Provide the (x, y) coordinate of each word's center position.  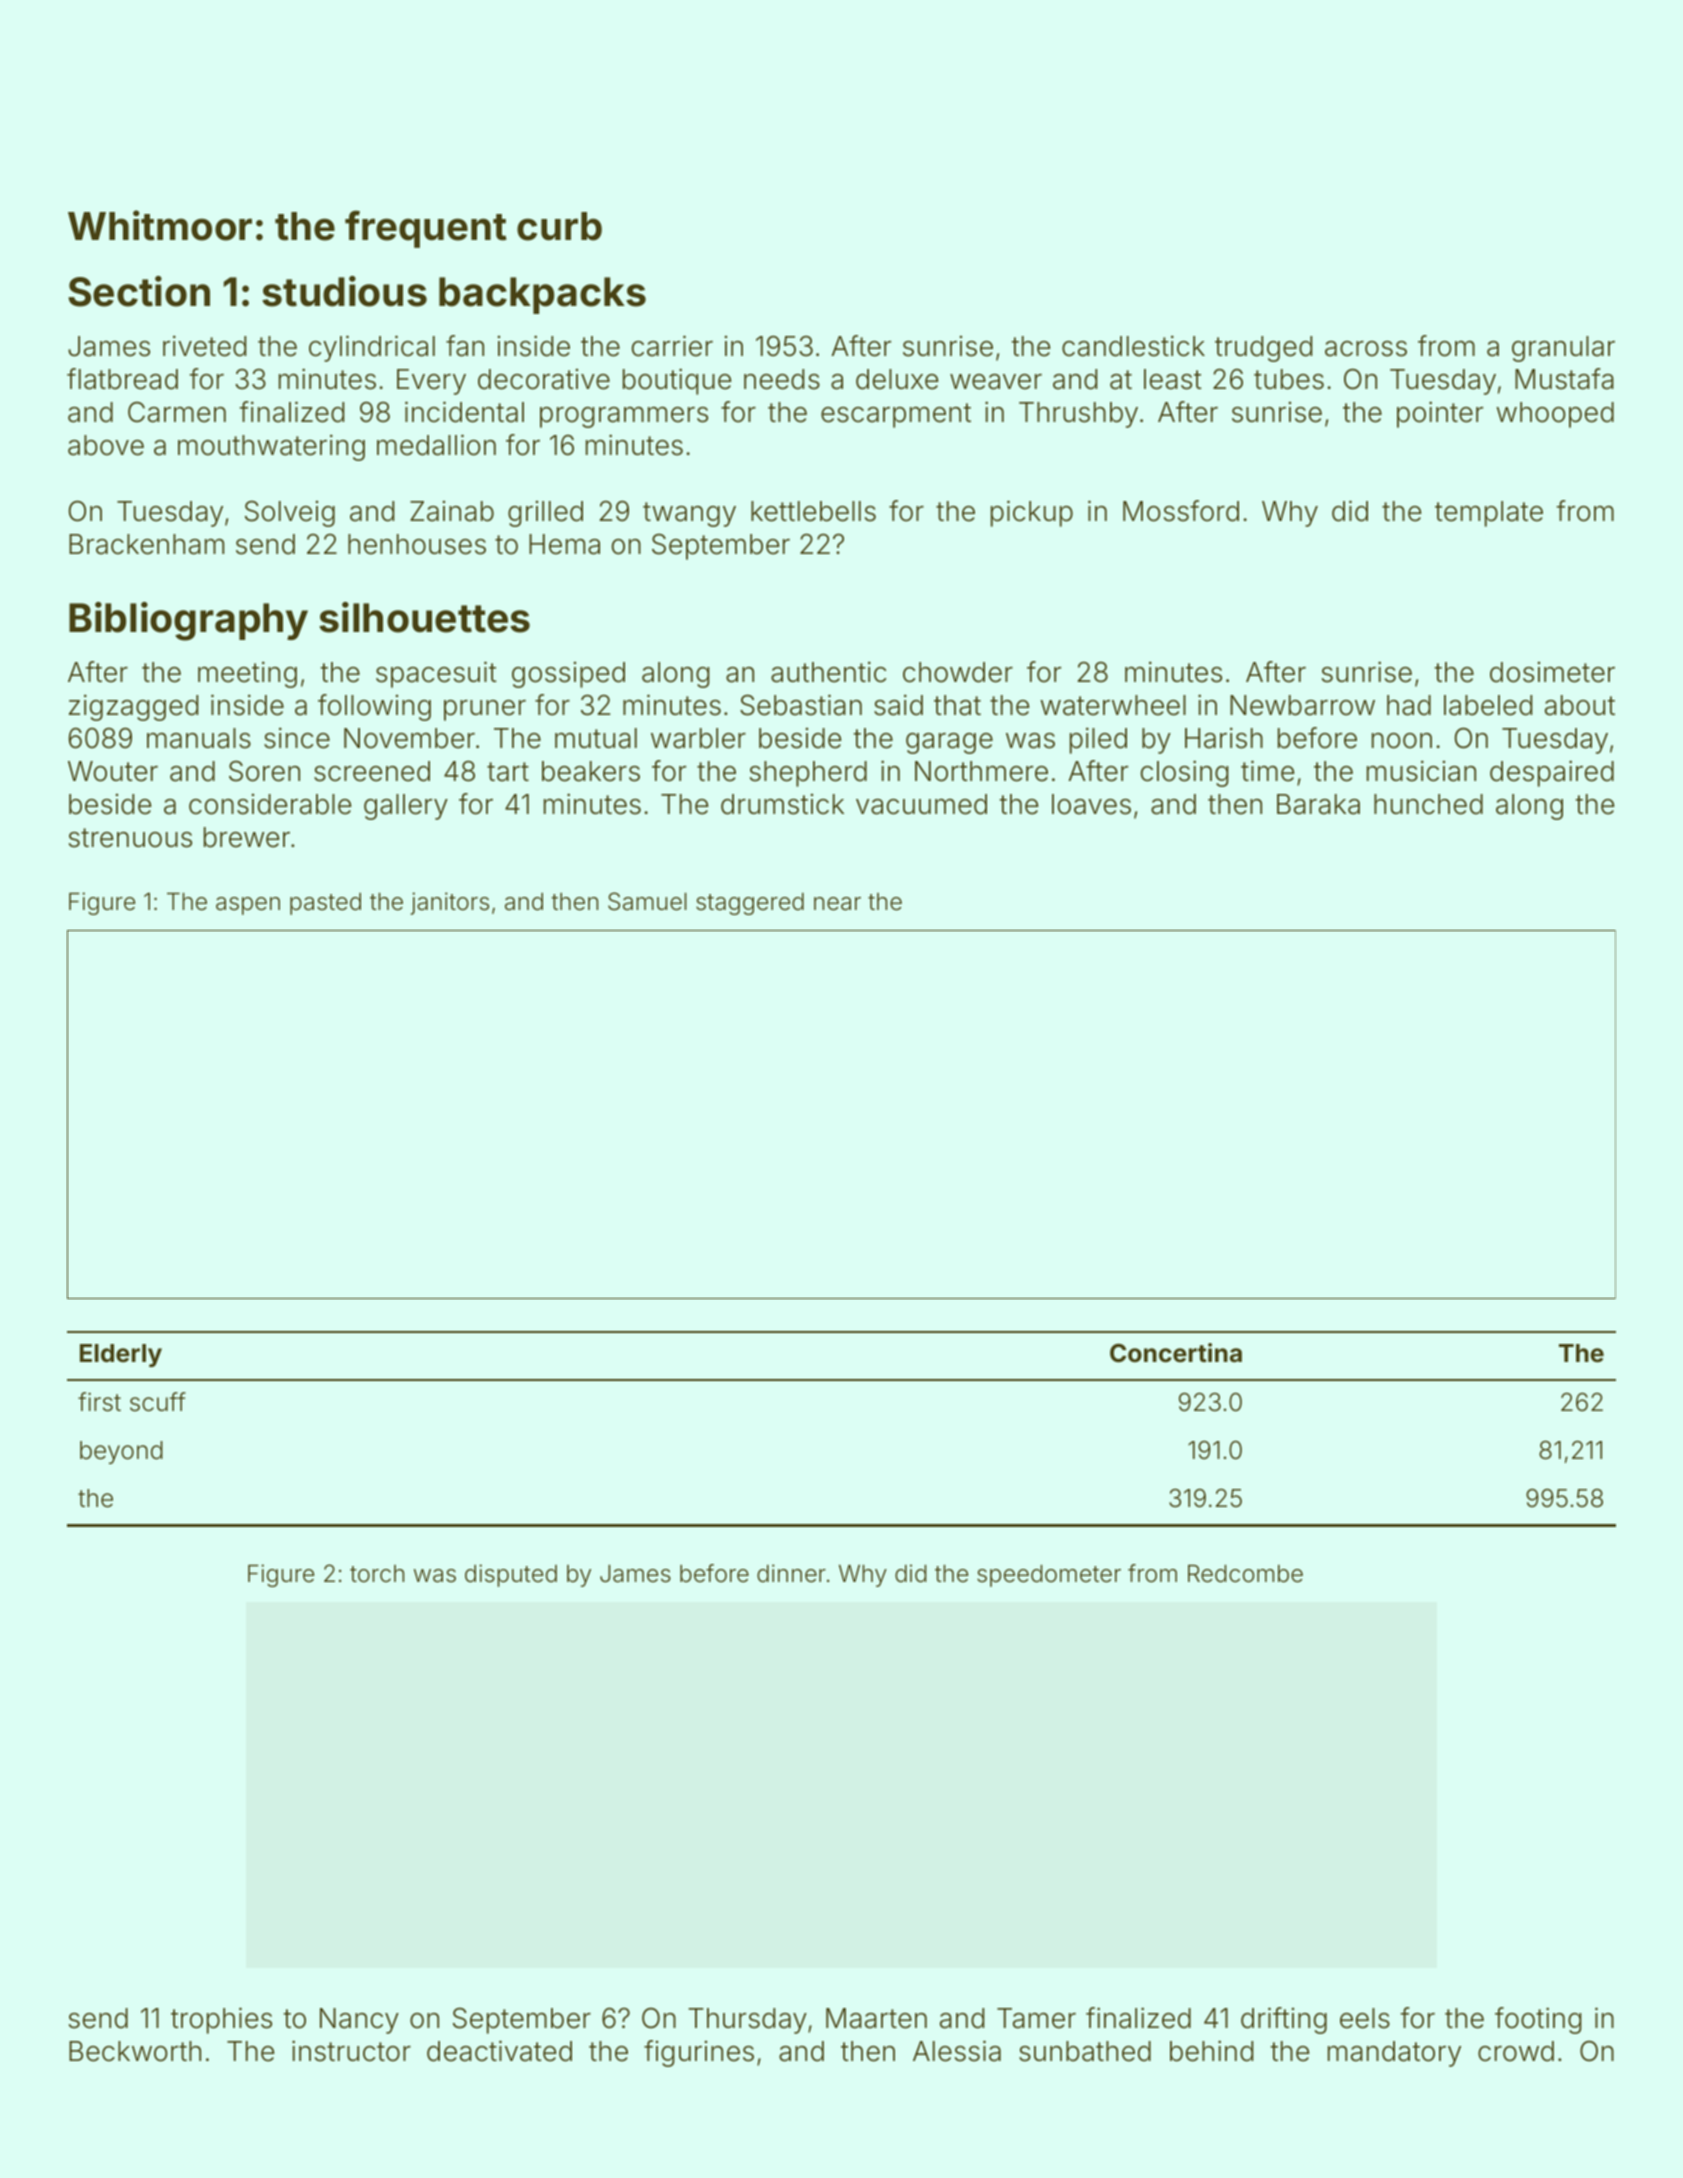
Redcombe (1245, 1574)
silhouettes (424, 617)
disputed (511, 1575)
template (1489, 514)
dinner (791, 1573)
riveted (204, 346)
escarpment (896, 415)
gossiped (568, 675)
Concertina (1176, 1353)
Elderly (121, 1355)
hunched (1428, 804)
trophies (221, 2020)
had (1409, 705)
